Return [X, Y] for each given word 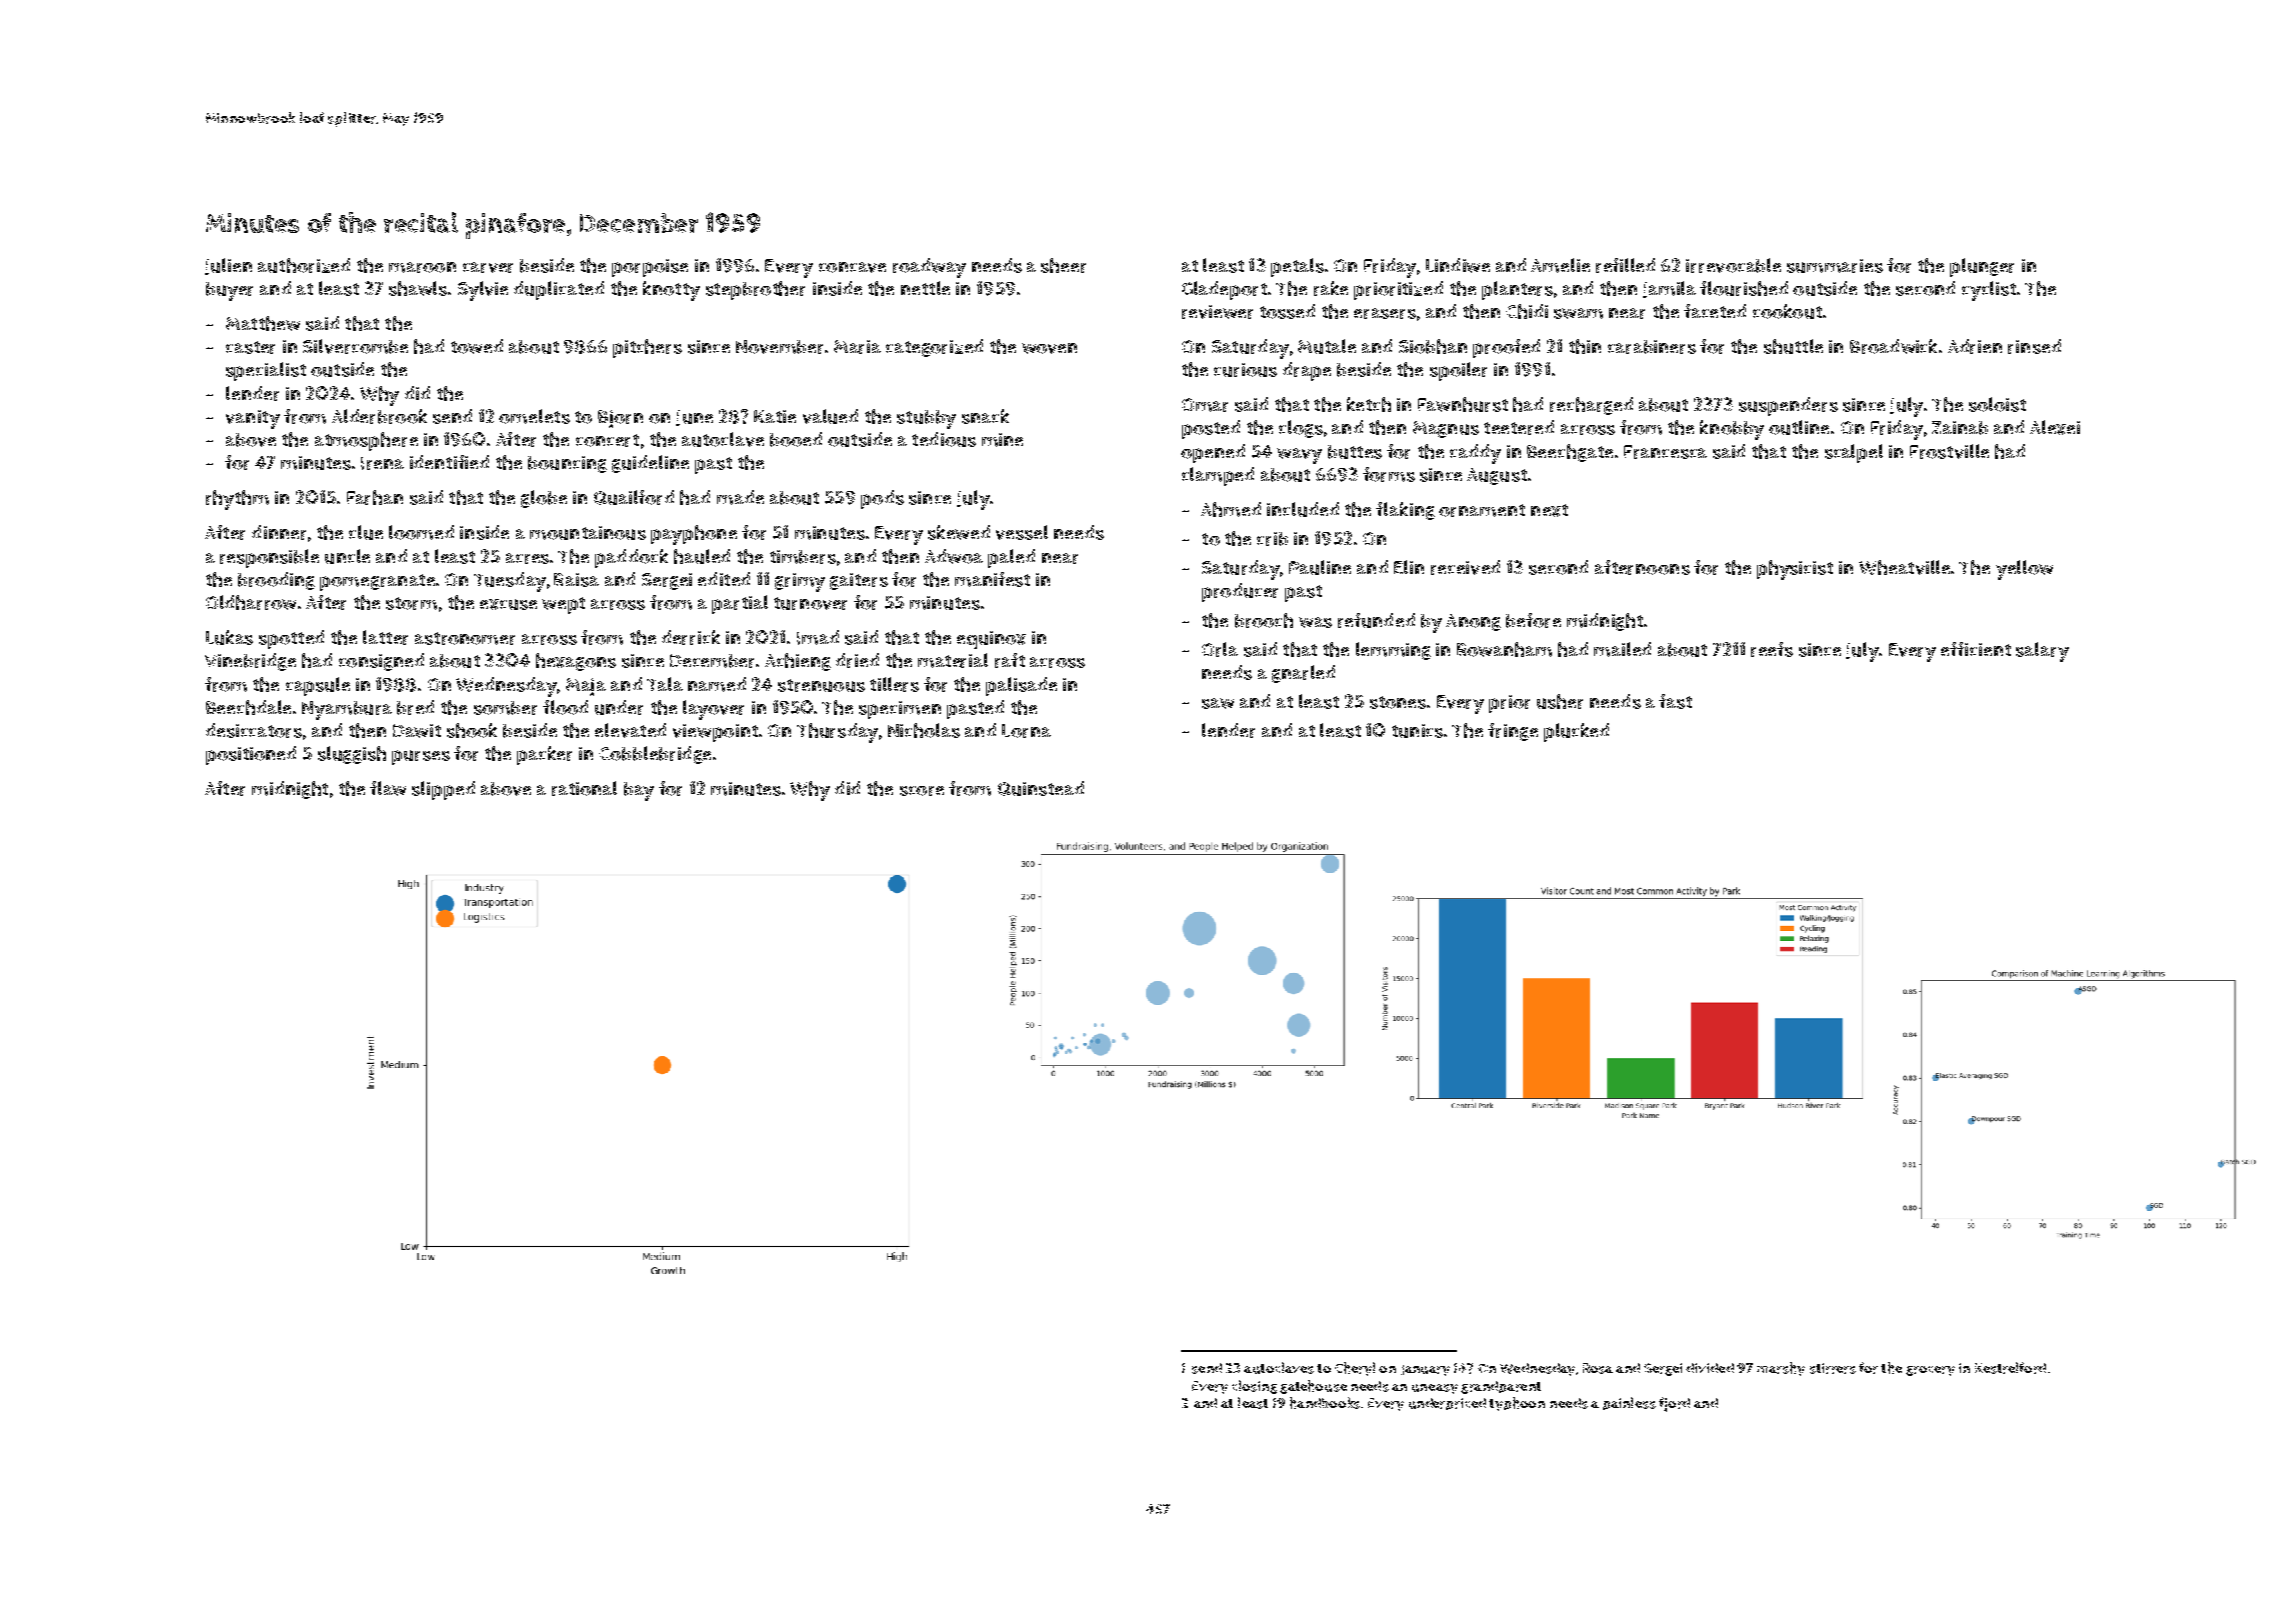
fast [1675, 701]
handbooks [1325, 1403]
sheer [1063, 265]
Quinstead [1041, 788]
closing [1254, 1387]
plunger [1982, 267]
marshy [1781, 1369]
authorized [304, 265]
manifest [992, 579]
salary [2042, 652]
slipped [443, 790]
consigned [381, 662]
